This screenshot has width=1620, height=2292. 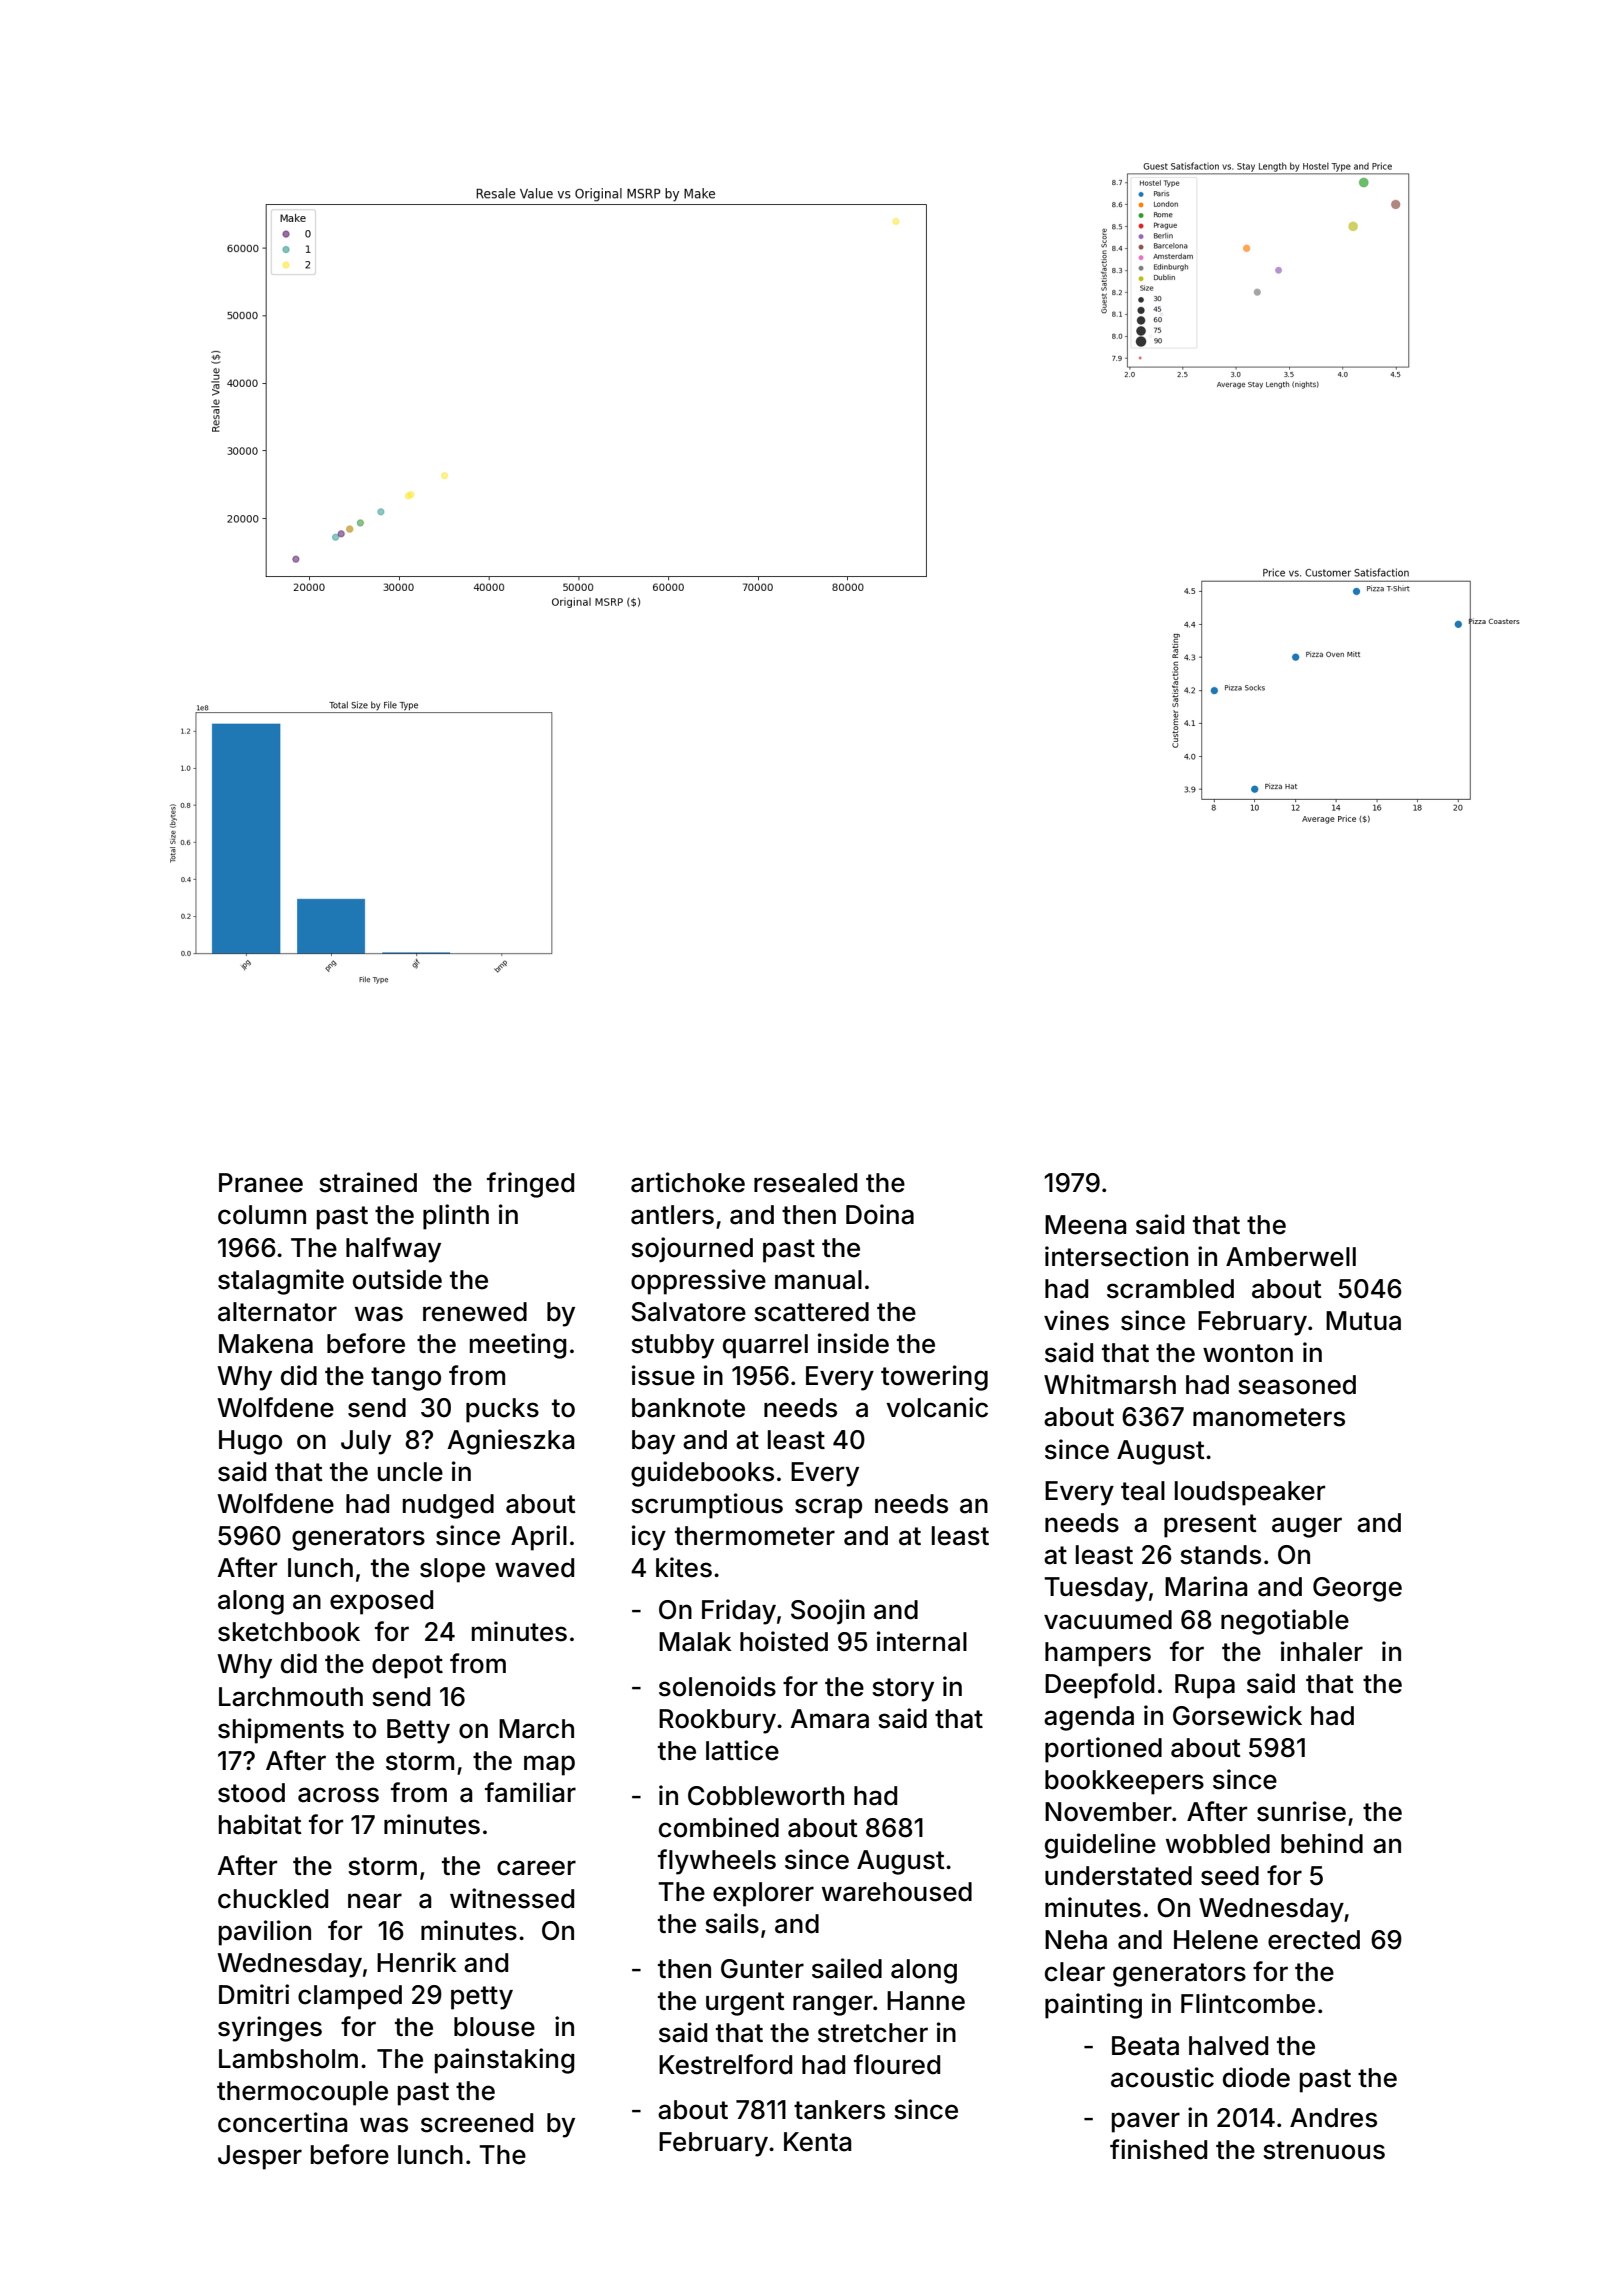 What do you see at coordinates (688, 1312) in the screenshot?
I see `Salvatore` at bounding box center [688, 1312].
